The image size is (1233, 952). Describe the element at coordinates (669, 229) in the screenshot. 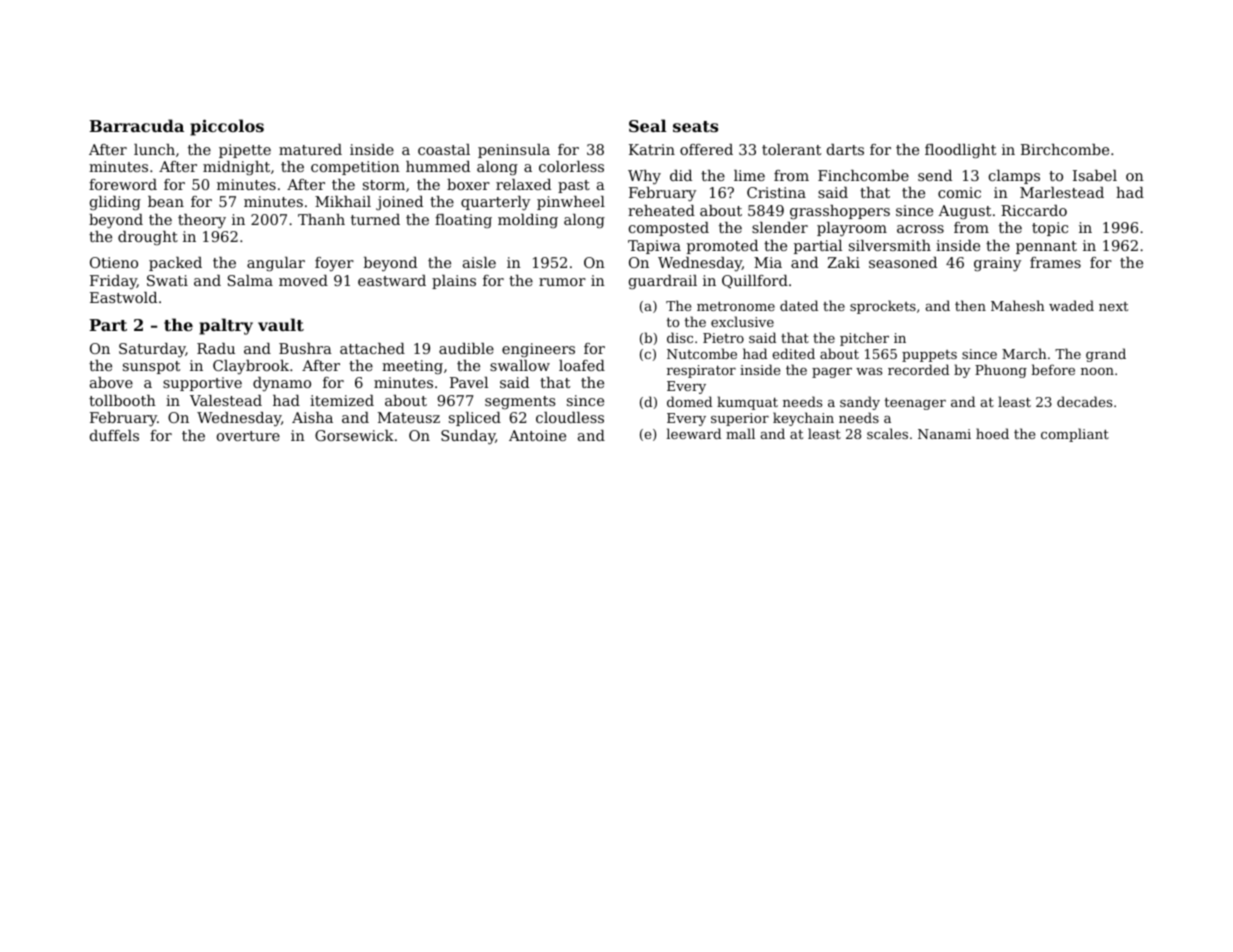

I see `composted` at that location.
